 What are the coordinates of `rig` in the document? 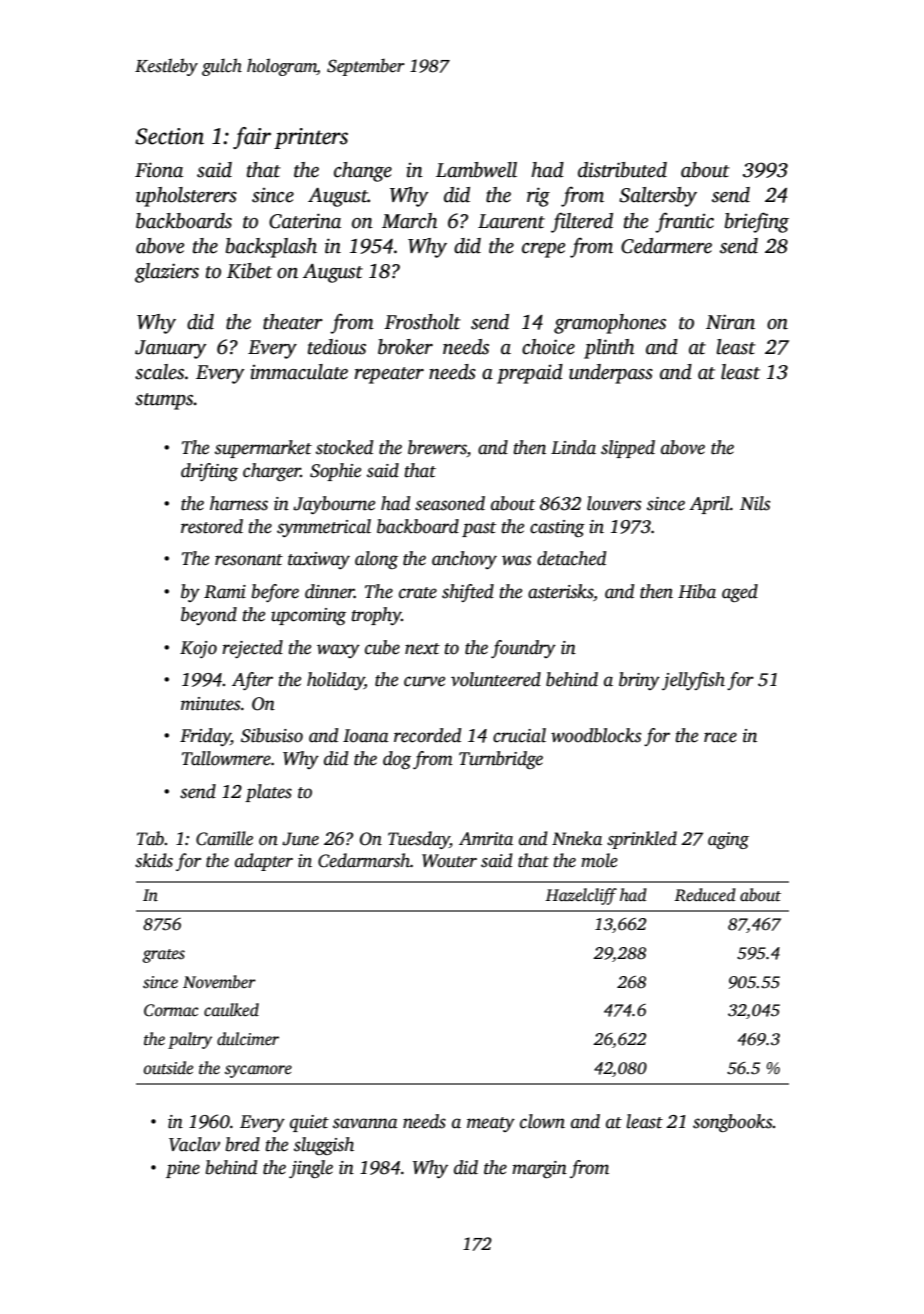 It's located at (538, 197).
